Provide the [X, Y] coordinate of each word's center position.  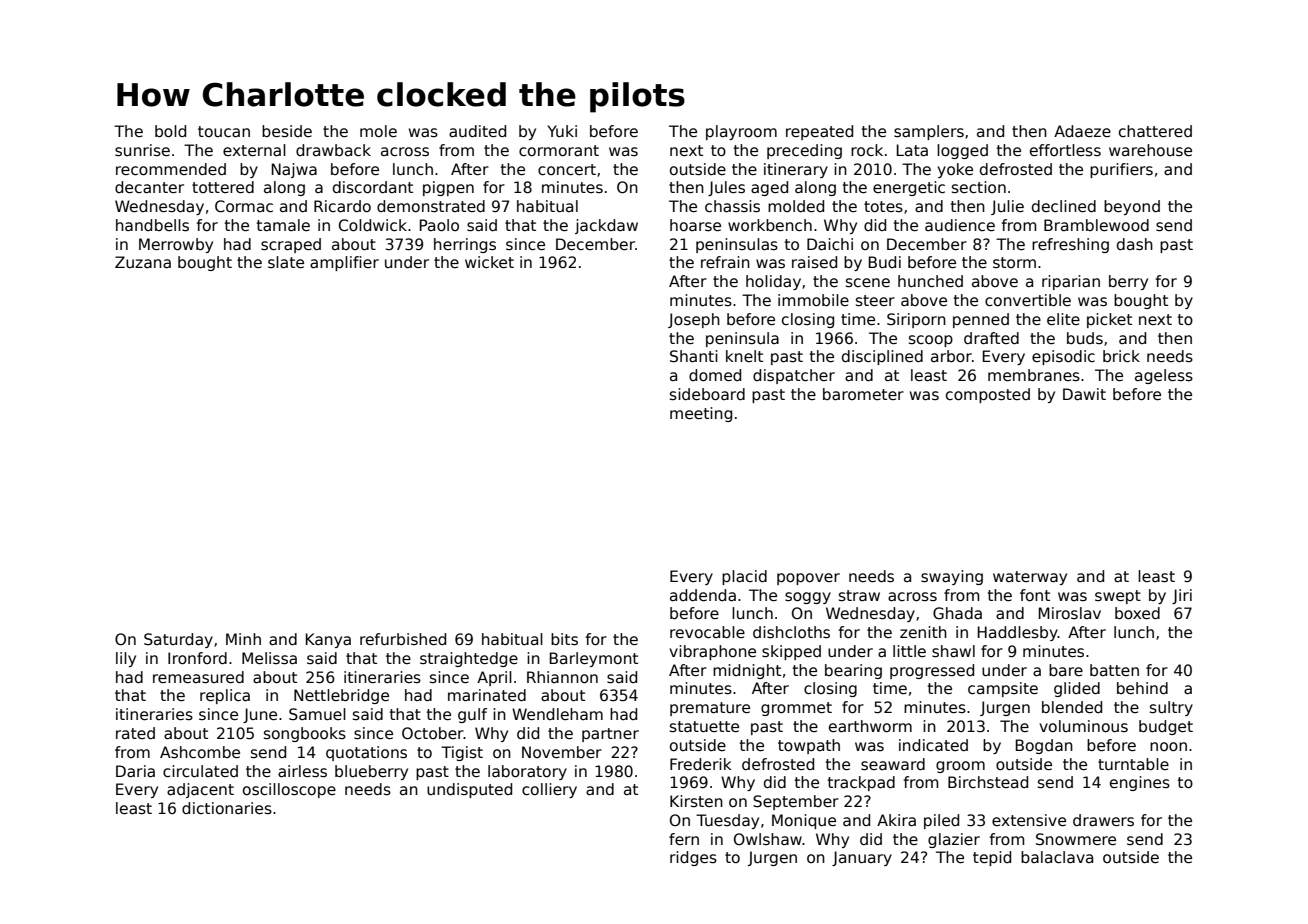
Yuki [562, 131]
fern [684, 839]
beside [287, 131]
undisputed [469, 790]
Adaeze [1082, 131]
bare [1066, 670]
